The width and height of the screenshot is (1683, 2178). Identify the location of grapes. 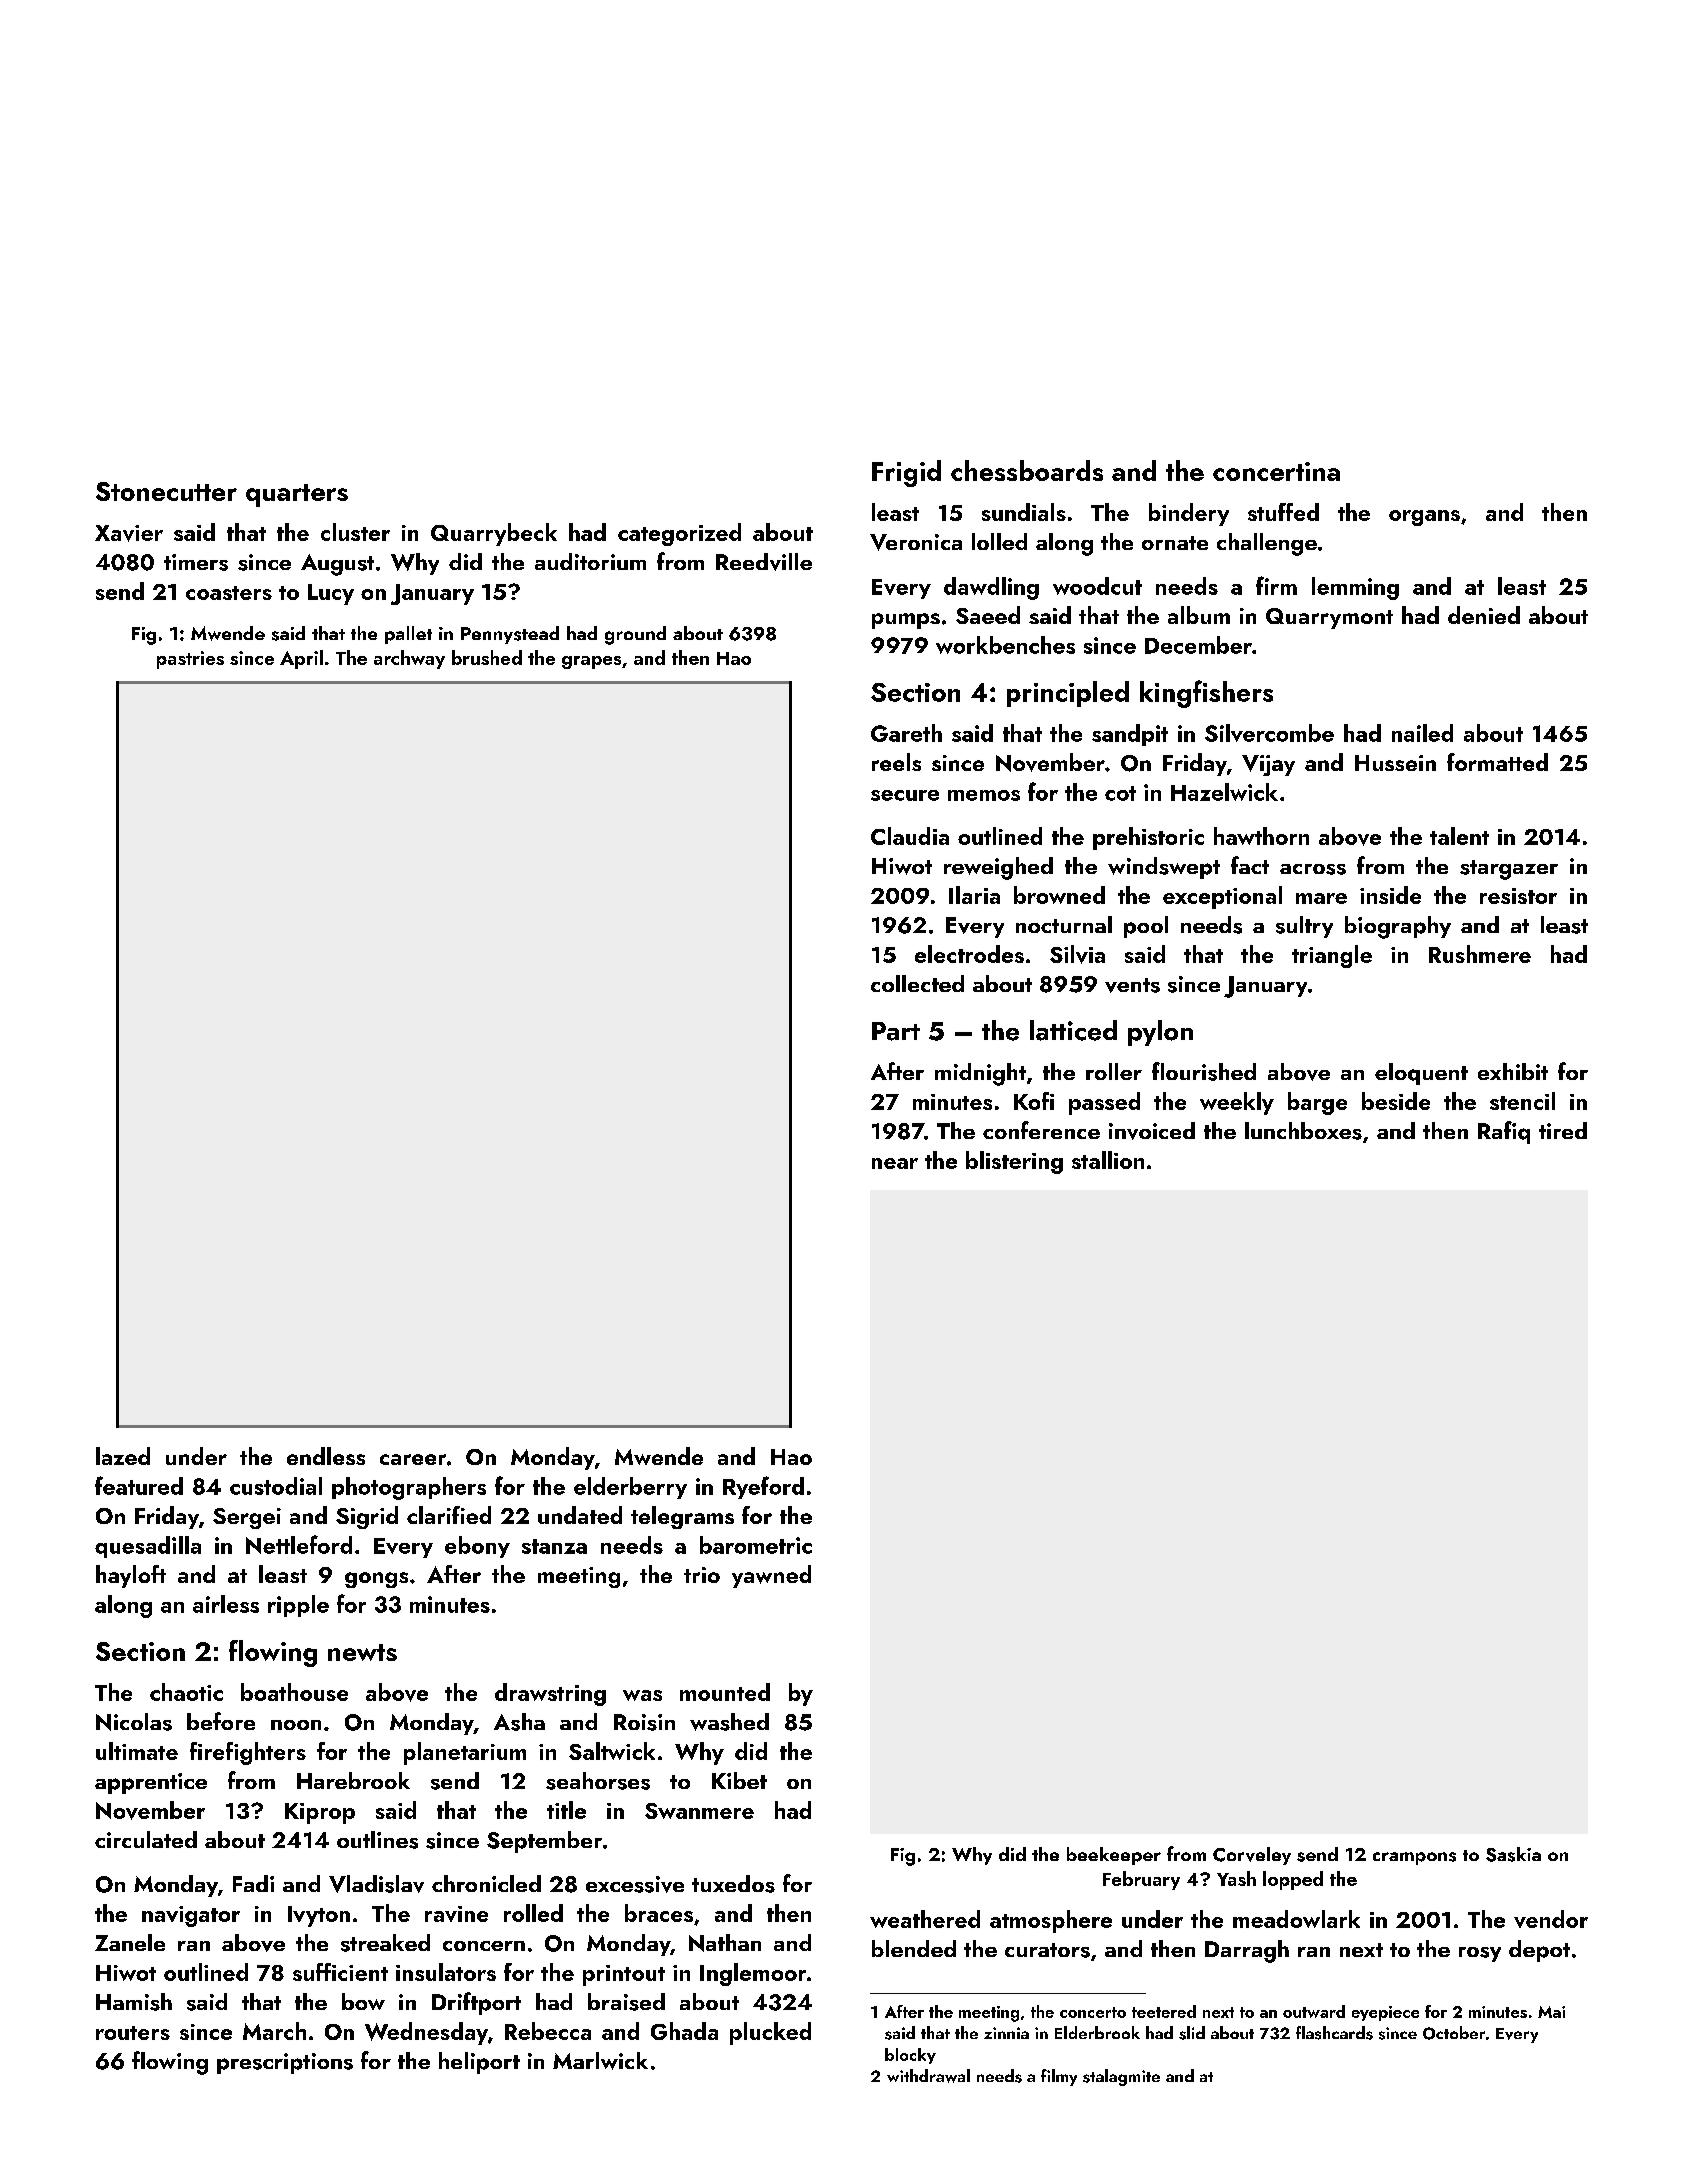
(591, 662).
